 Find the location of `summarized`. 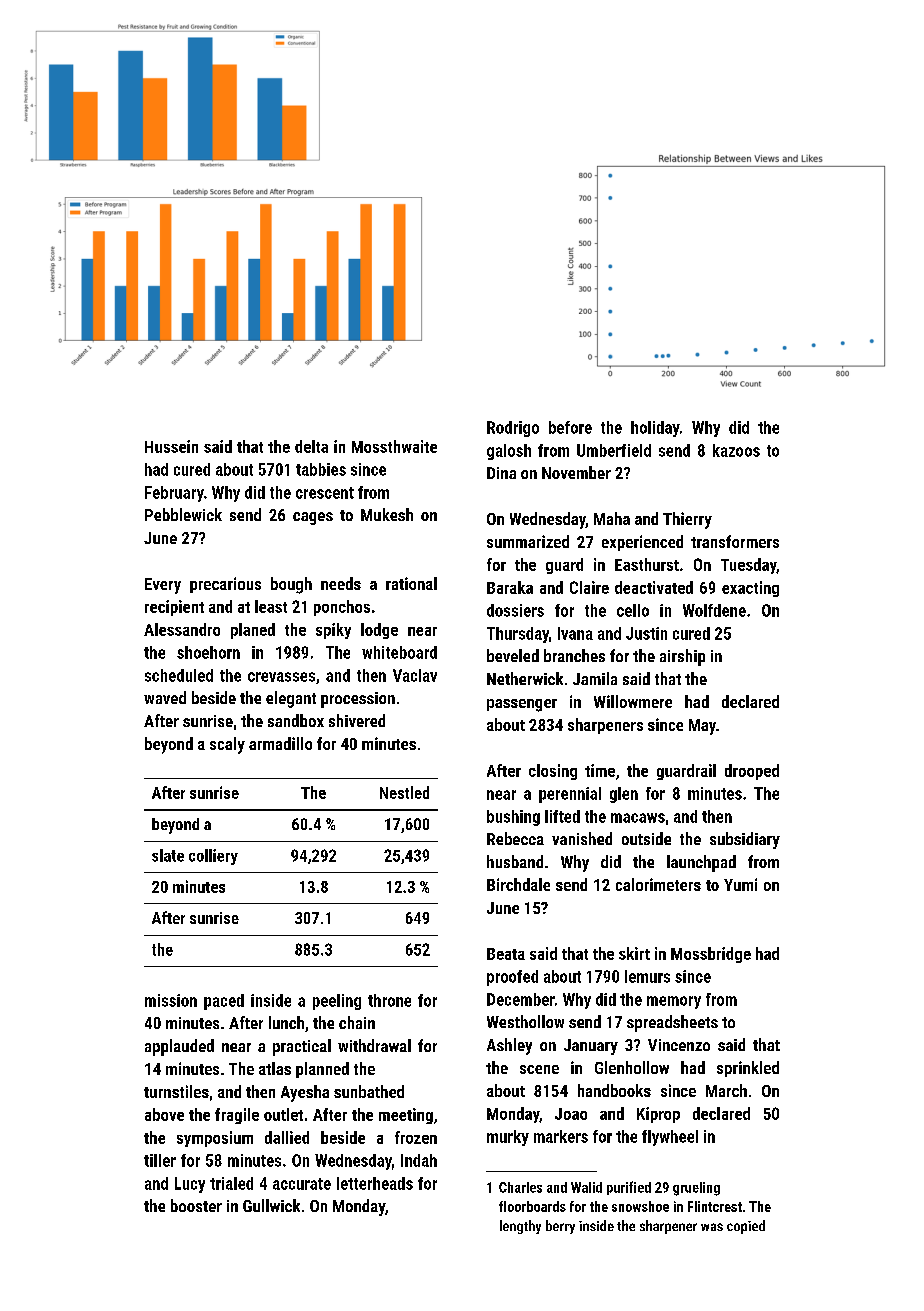

summarized is located at coordinates (528, 541).
